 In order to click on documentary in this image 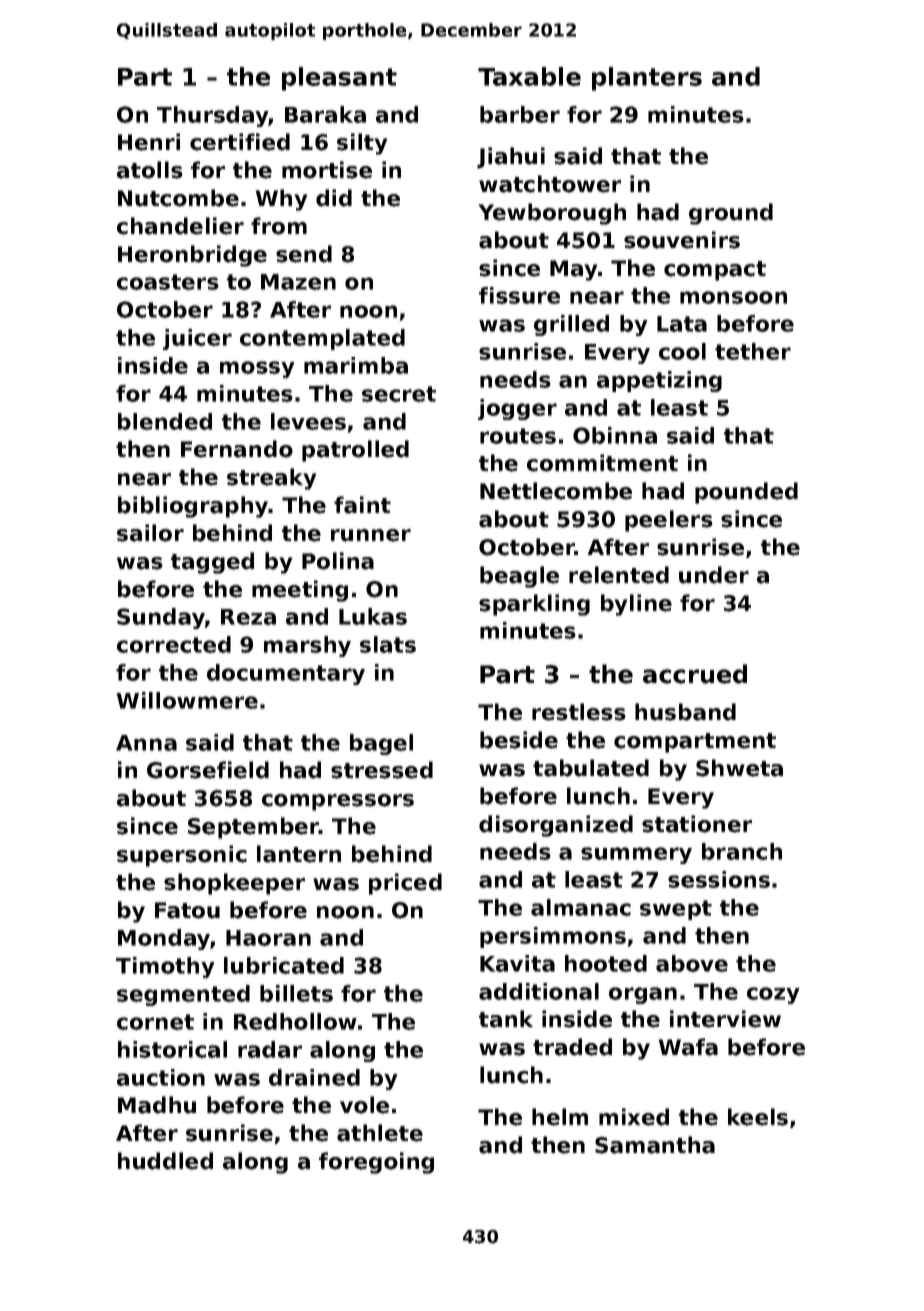, I will do `click(286, 674)`.
